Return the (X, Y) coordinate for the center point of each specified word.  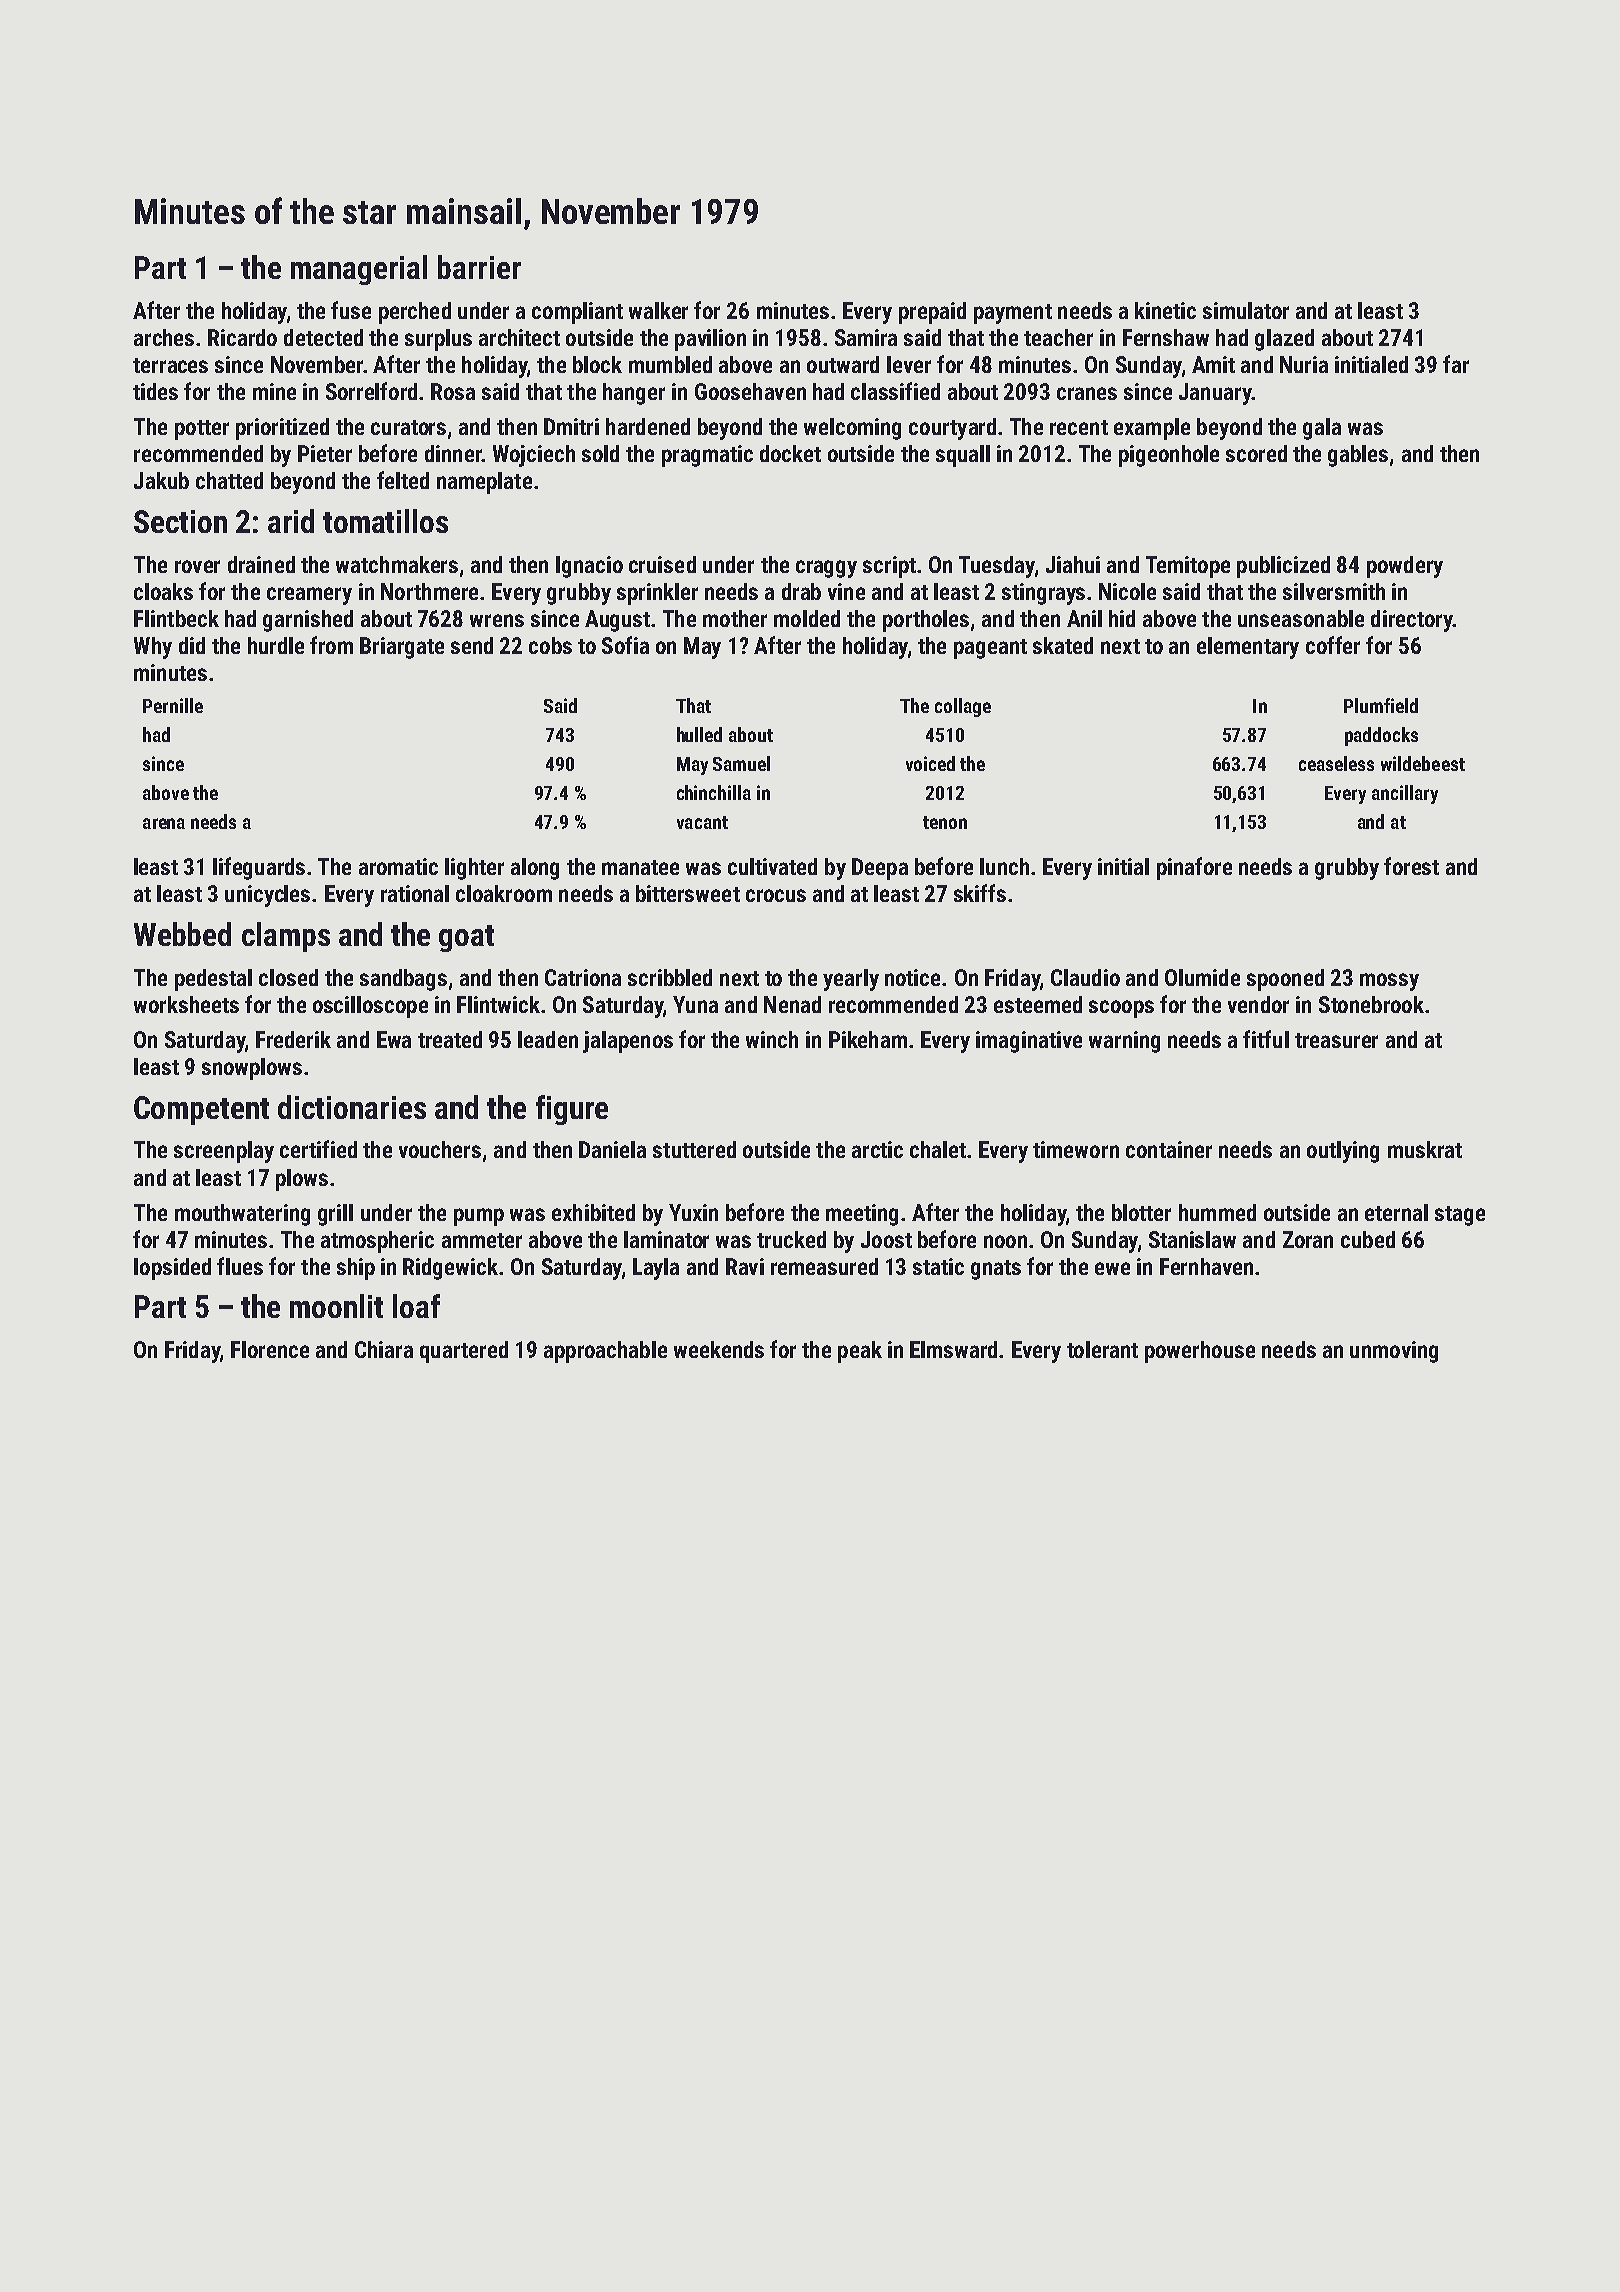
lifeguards (259, 868)
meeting (862, 1215)
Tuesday (997, 567)
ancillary (1405, 794)
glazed (1284, 340)
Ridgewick (450, 1269)
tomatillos (385, 521)
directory (1412, 621)
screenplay (224, 1152)
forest (1411, 866)
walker (658, 310)
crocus (776, 895)
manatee (640, 867)
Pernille (173, 705)
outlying (1343, 1152)
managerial (359, 270)
